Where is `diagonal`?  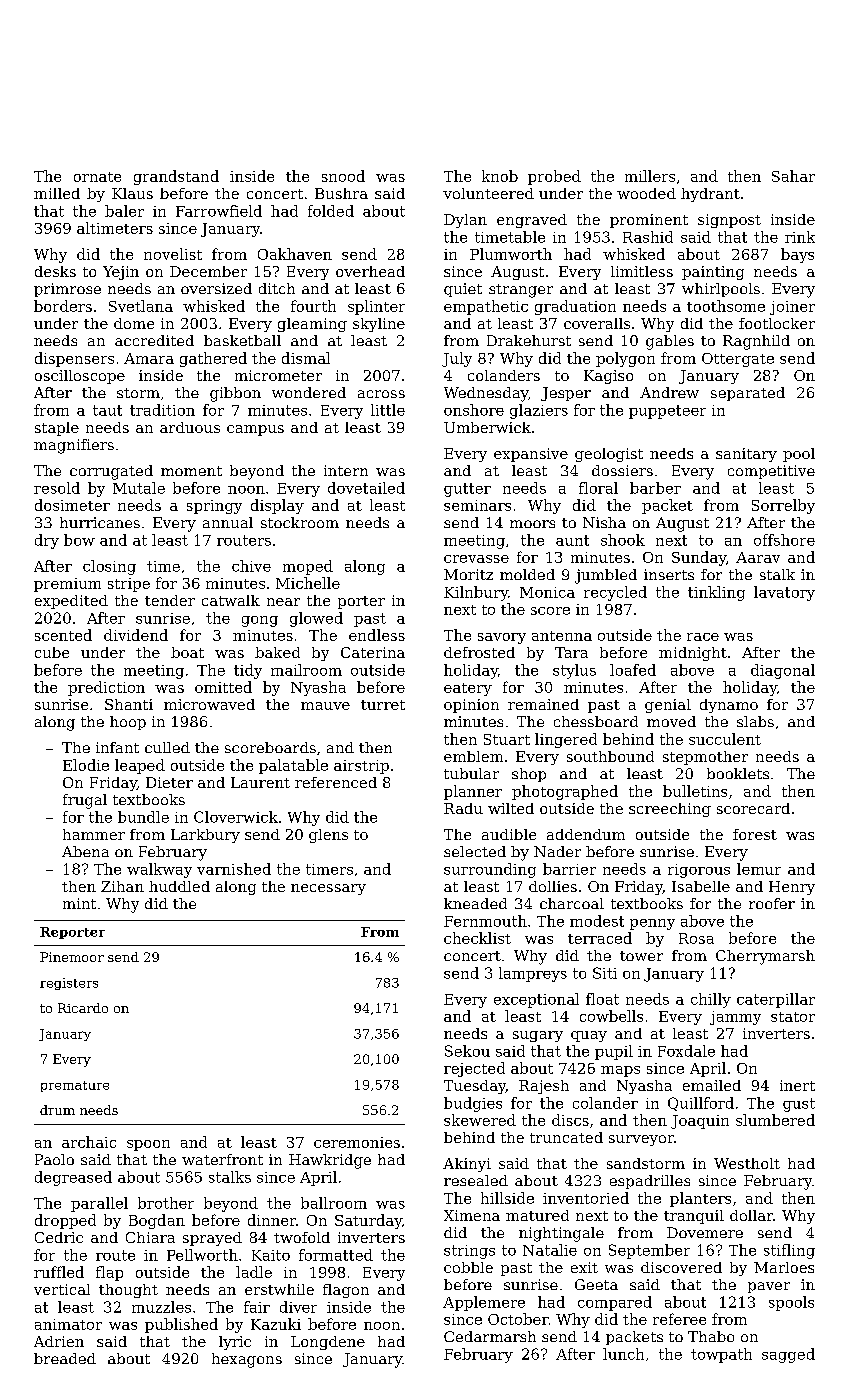
diagonal is located at coordinates (783, 671).
